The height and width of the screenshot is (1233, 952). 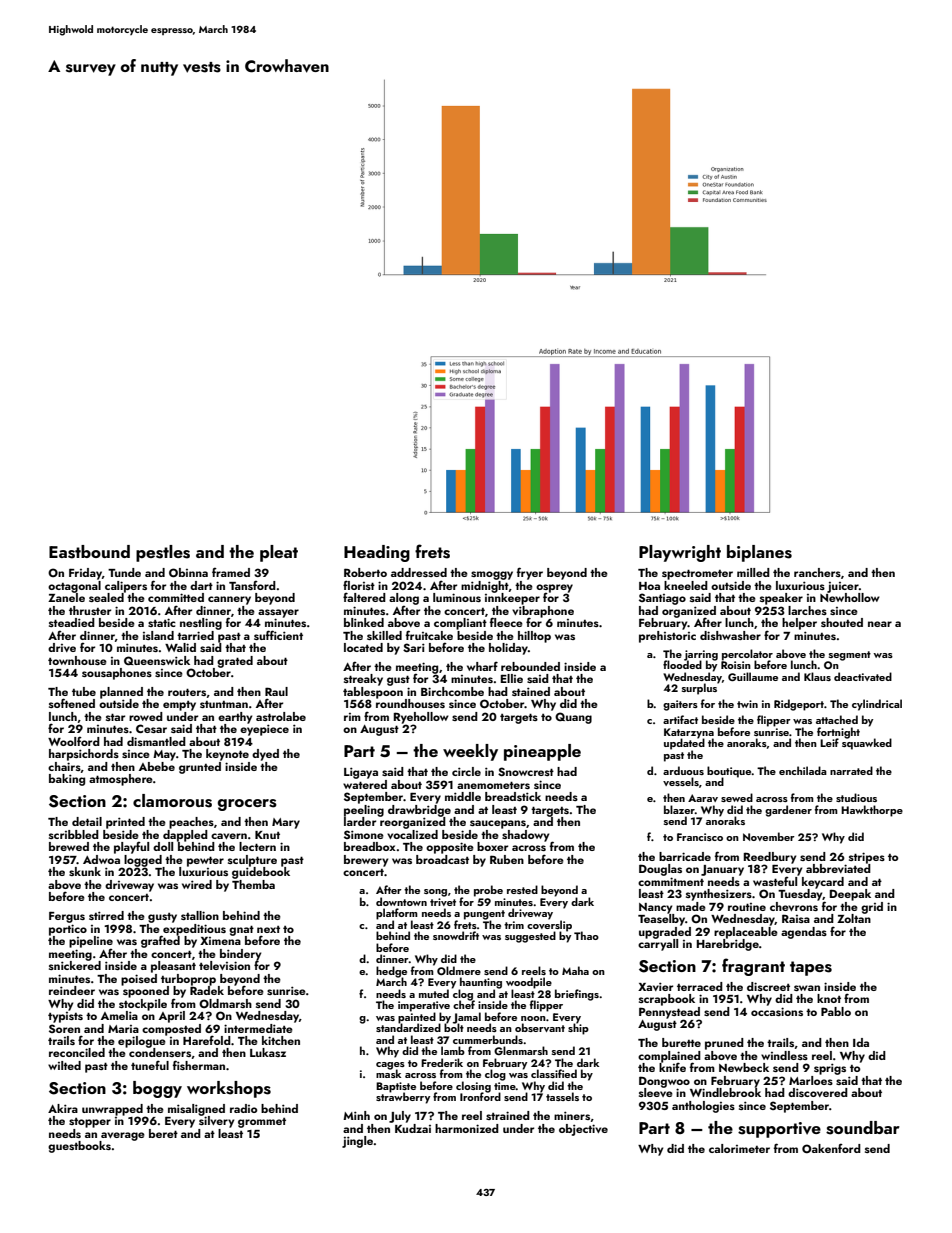 What do you see at coordinates (586, 935) in the screenshot?
I see `Thao` at bounding box center [586, 935].
